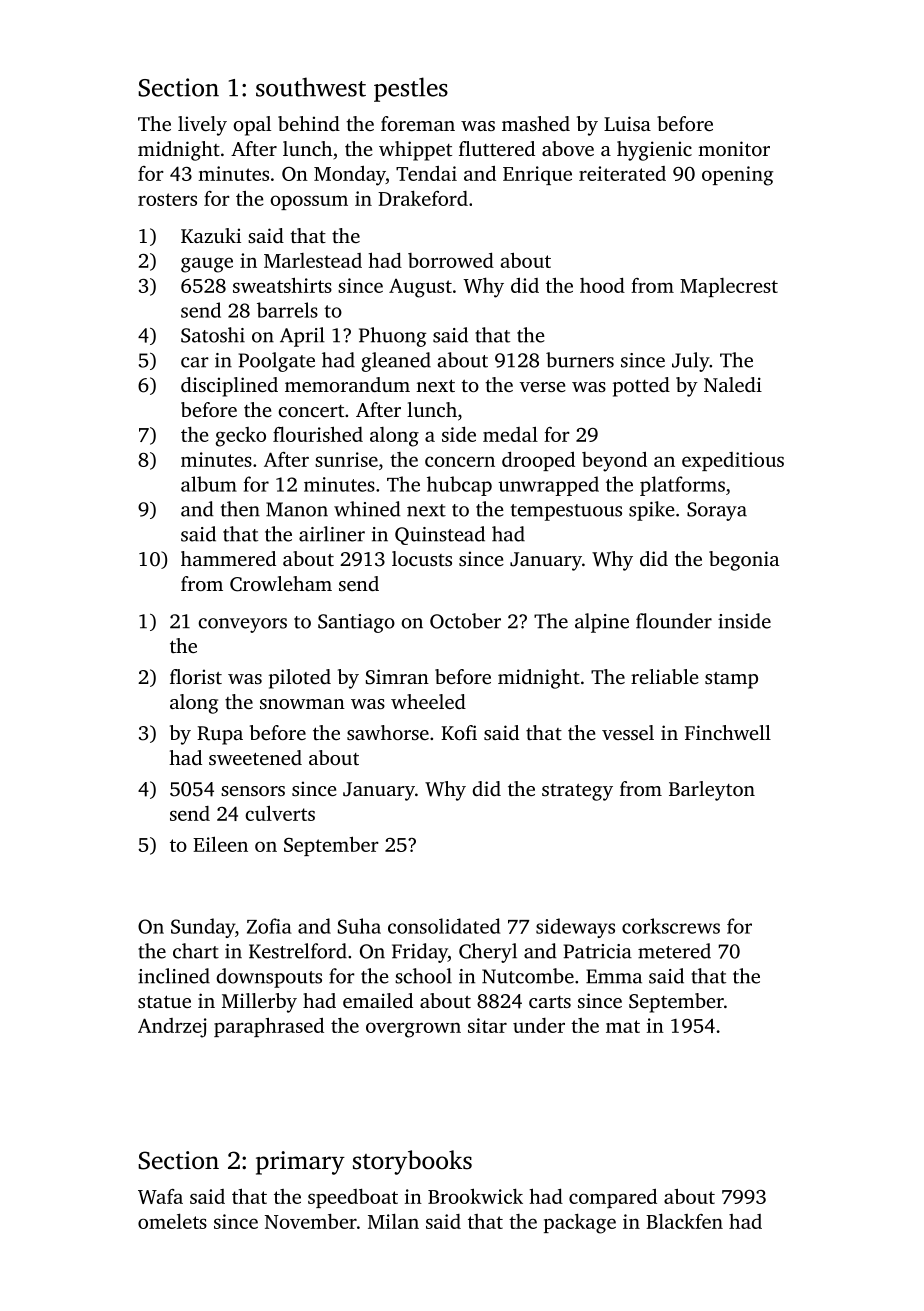 The image size is (924, 1311). I want to click on florist, so click(196, 676).
